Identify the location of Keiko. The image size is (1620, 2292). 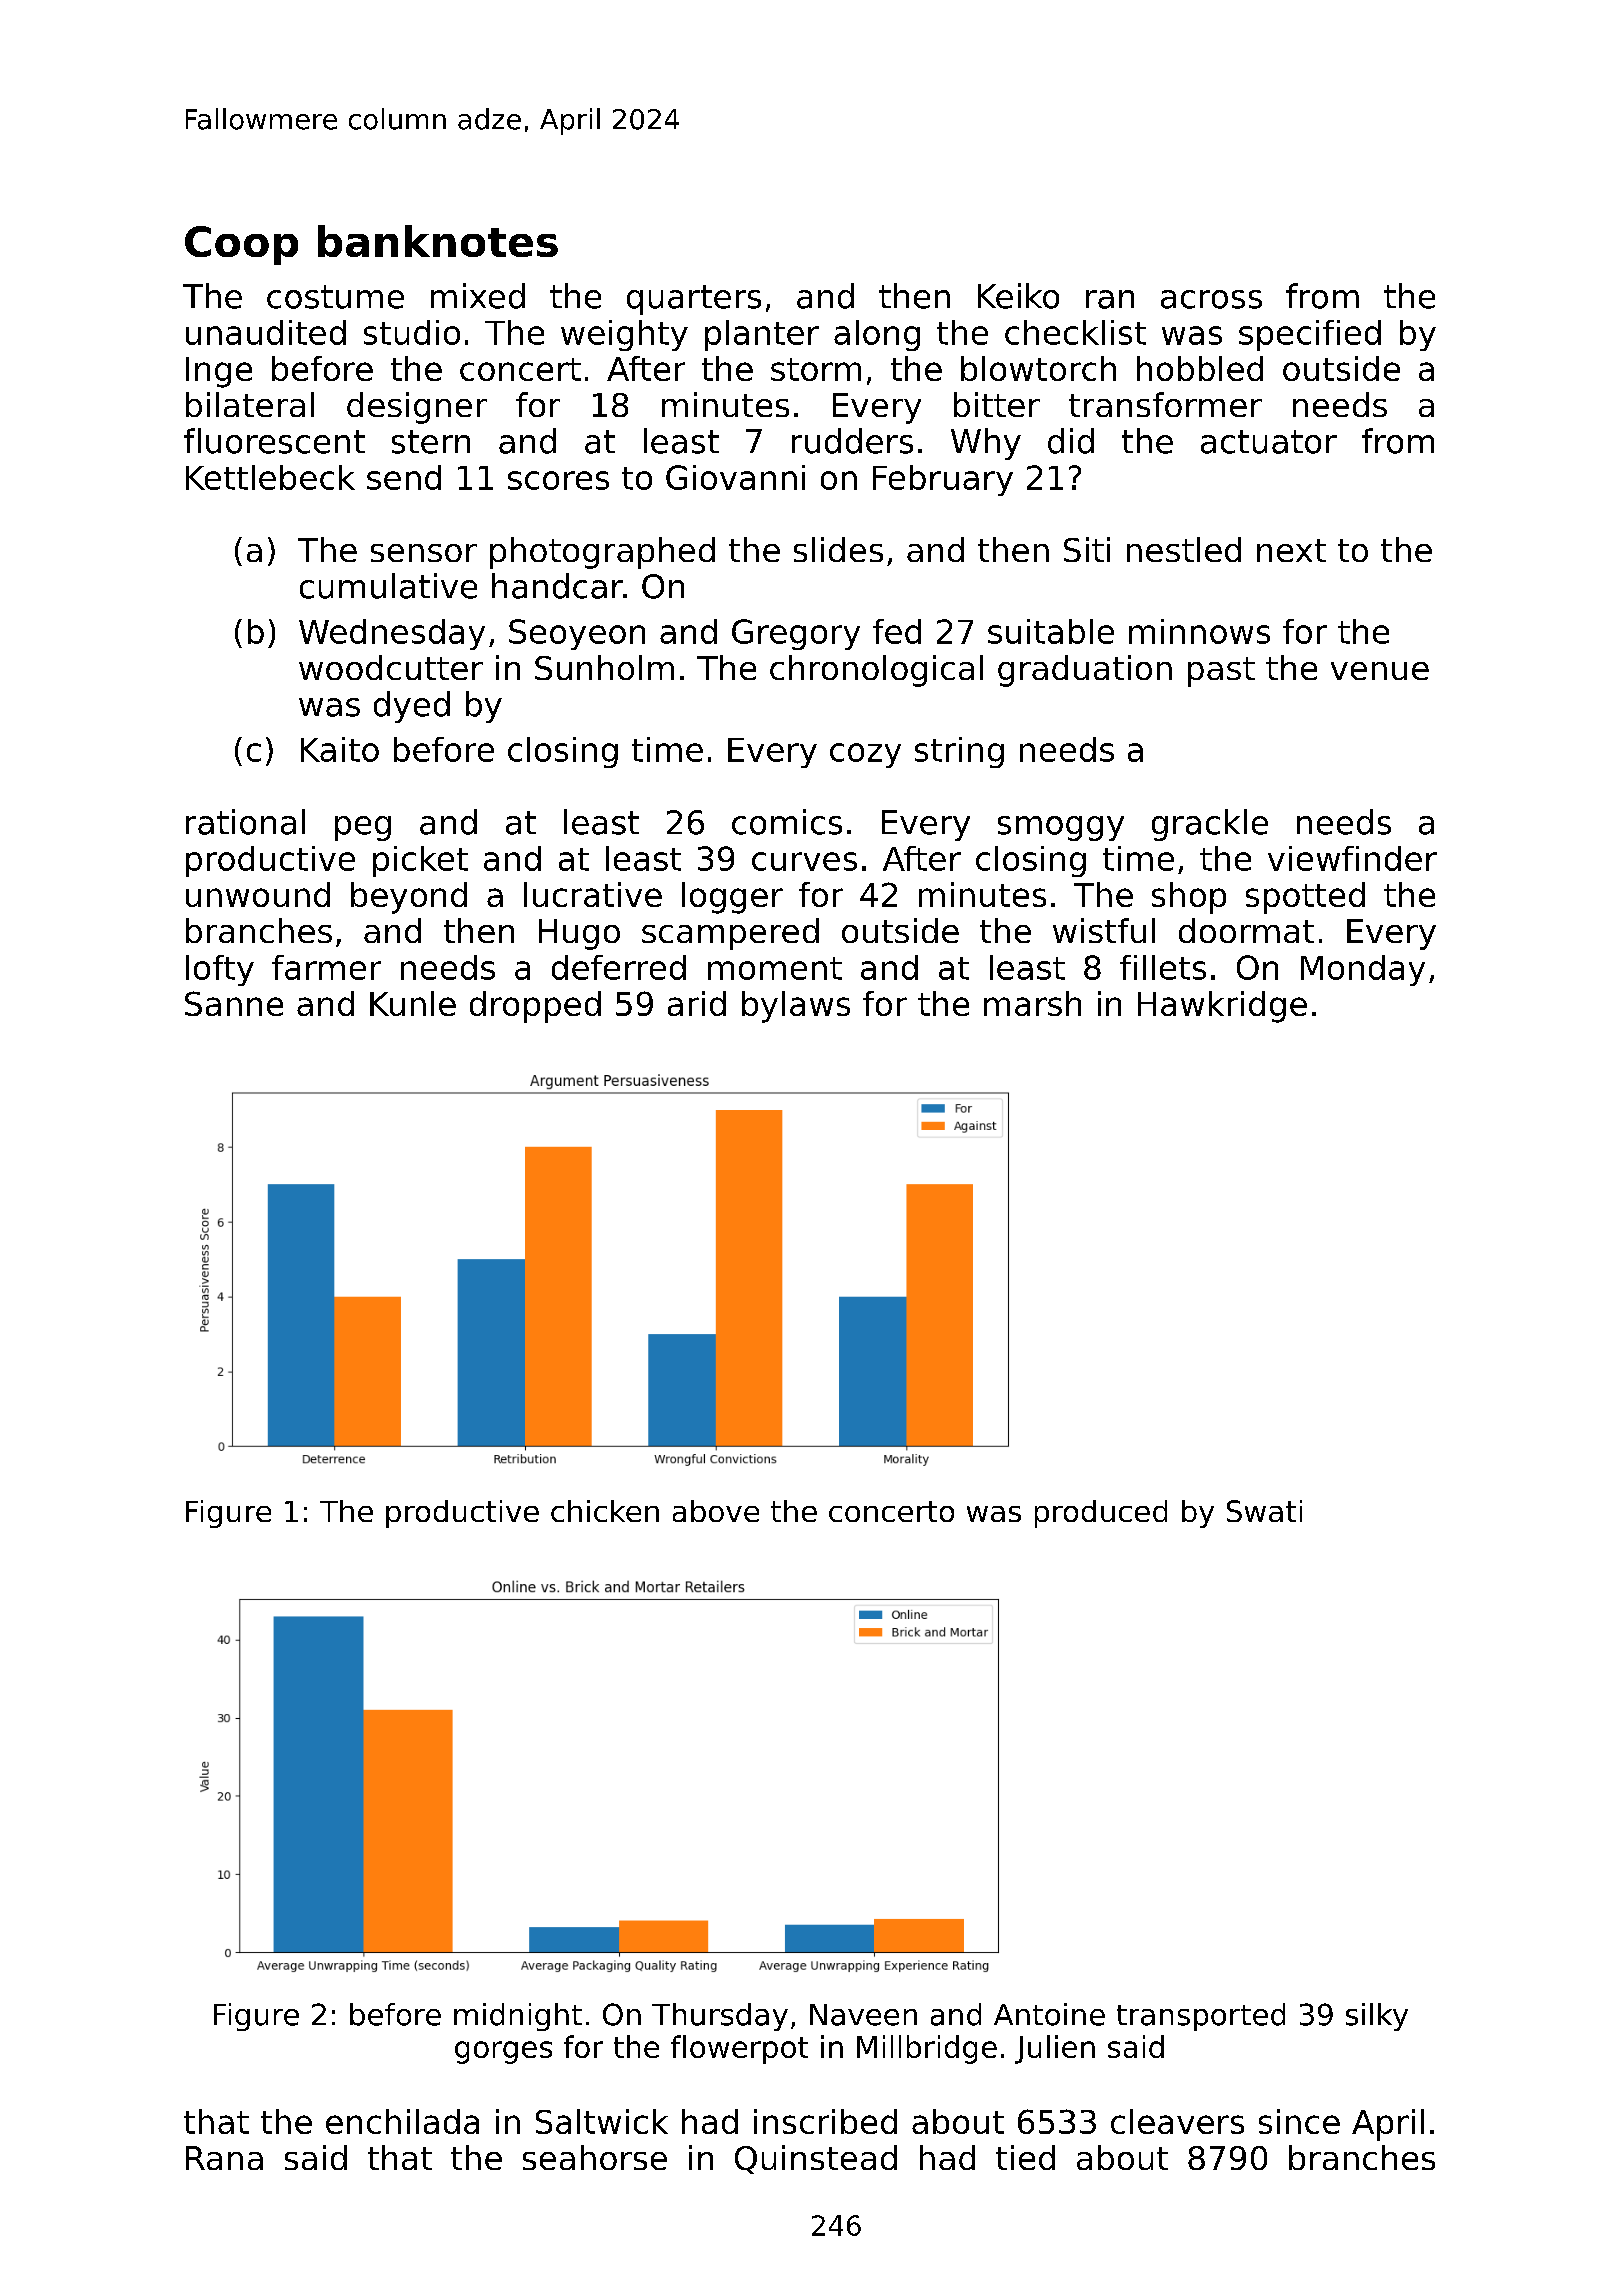
(1018, 296).
